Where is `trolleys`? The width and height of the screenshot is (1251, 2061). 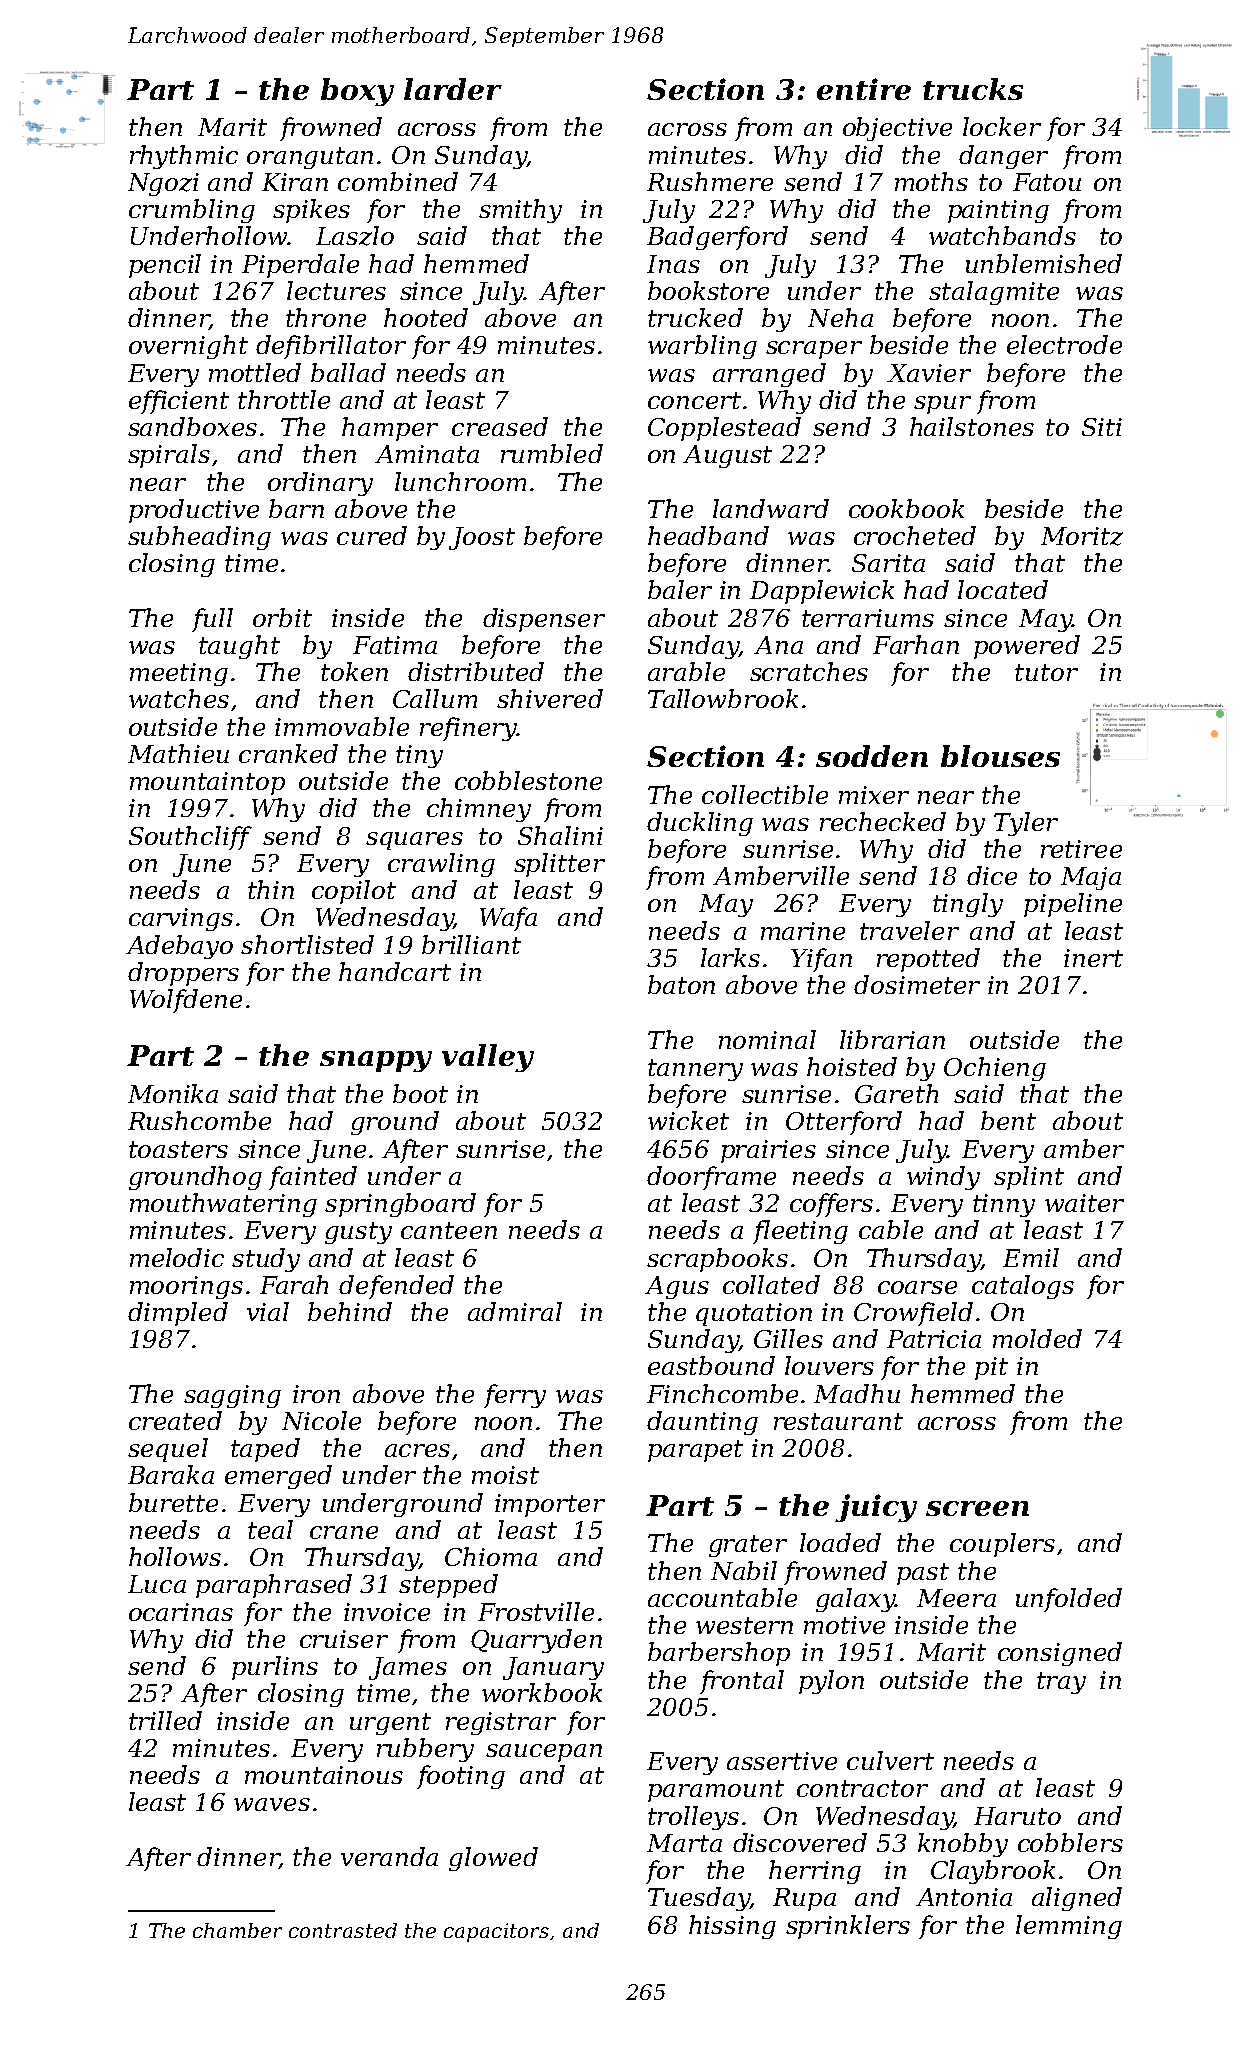 trolleys is located at coordinates (693, 1818).
